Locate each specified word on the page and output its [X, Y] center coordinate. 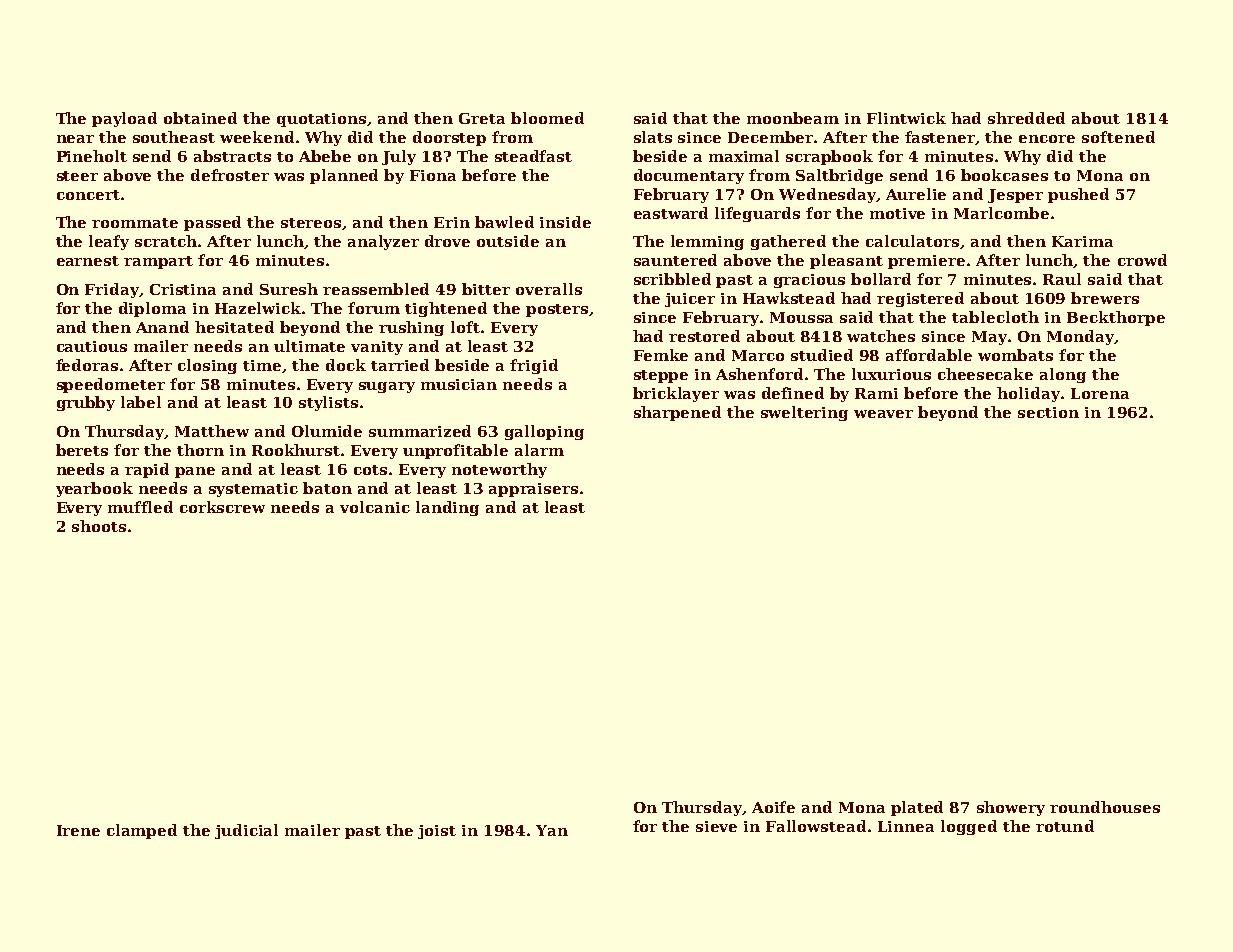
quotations [322, 120]
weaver [883, 414]
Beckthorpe [1116, 318]
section [1048, 412]
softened [1118, 137]
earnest [88, 261]
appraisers [533, 490]
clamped [142, 831]
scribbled [672, 279]
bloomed [547, 118]
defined [793, 393]
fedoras [87, 365]
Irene [78, 830]
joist [437, 832]
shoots [99, 526]
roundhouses [1105, 807]
